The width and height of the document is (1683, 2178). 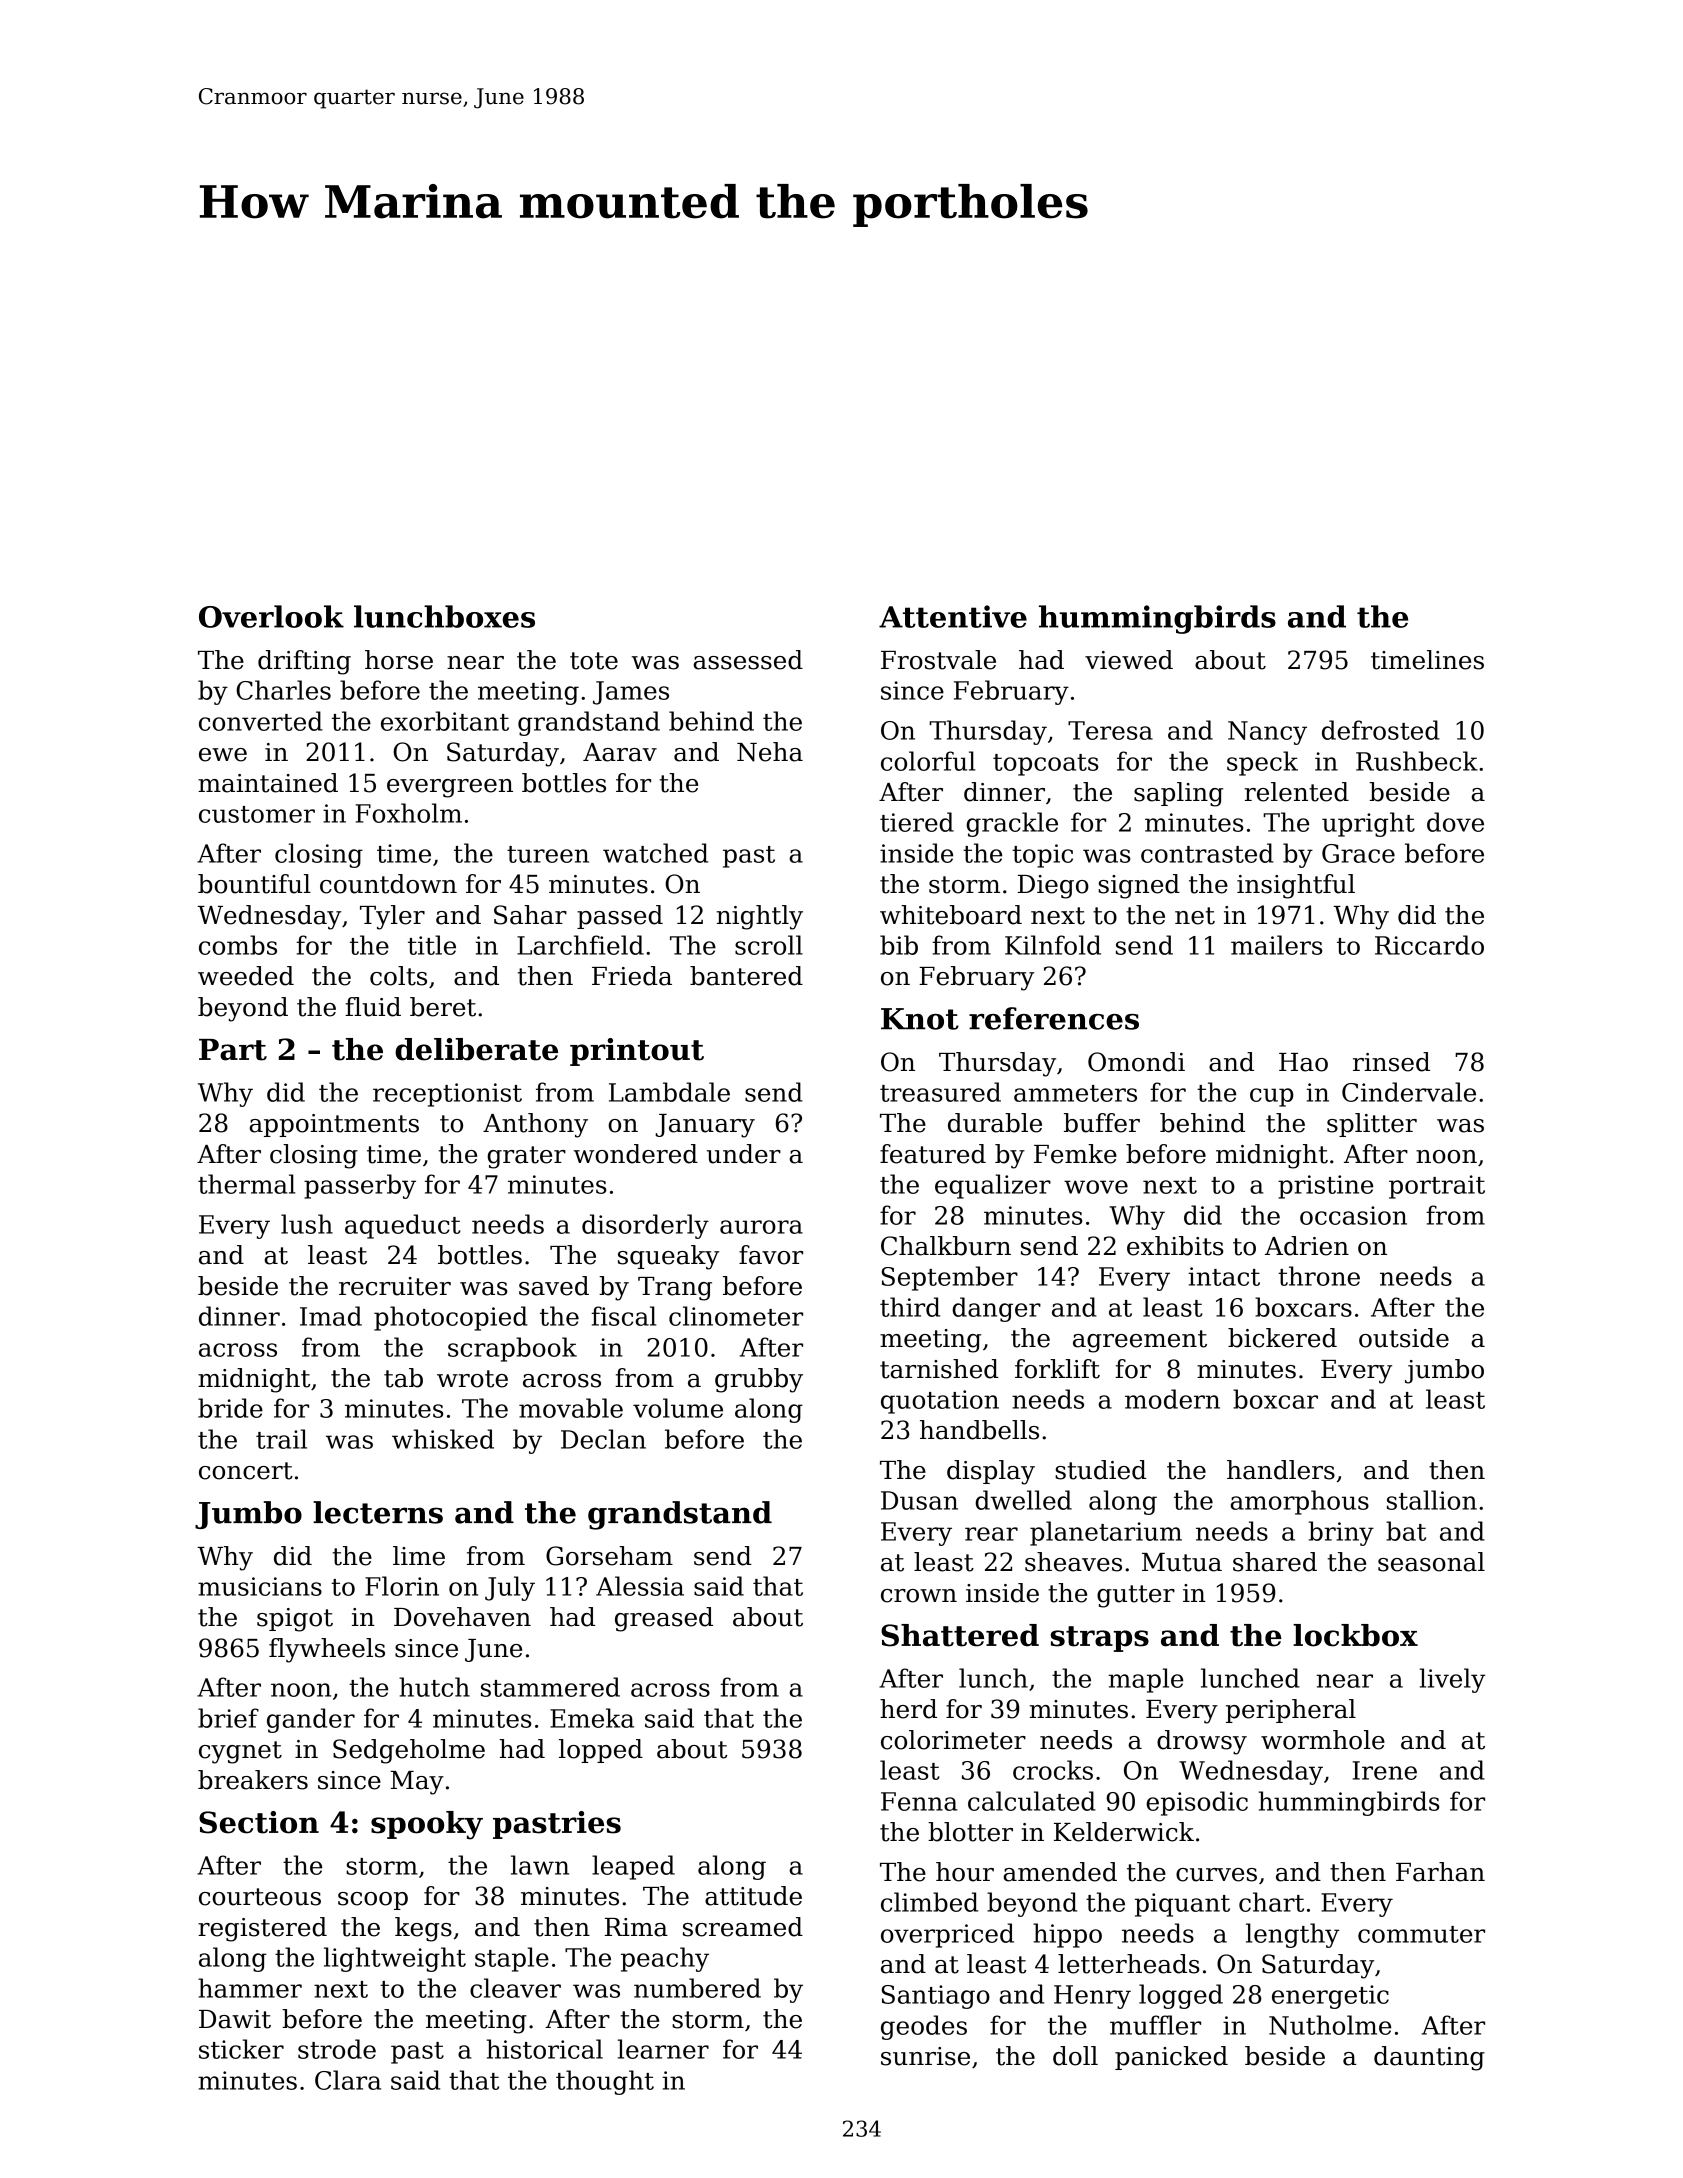 I want to click on volume, so click(x=678, y=1408).
